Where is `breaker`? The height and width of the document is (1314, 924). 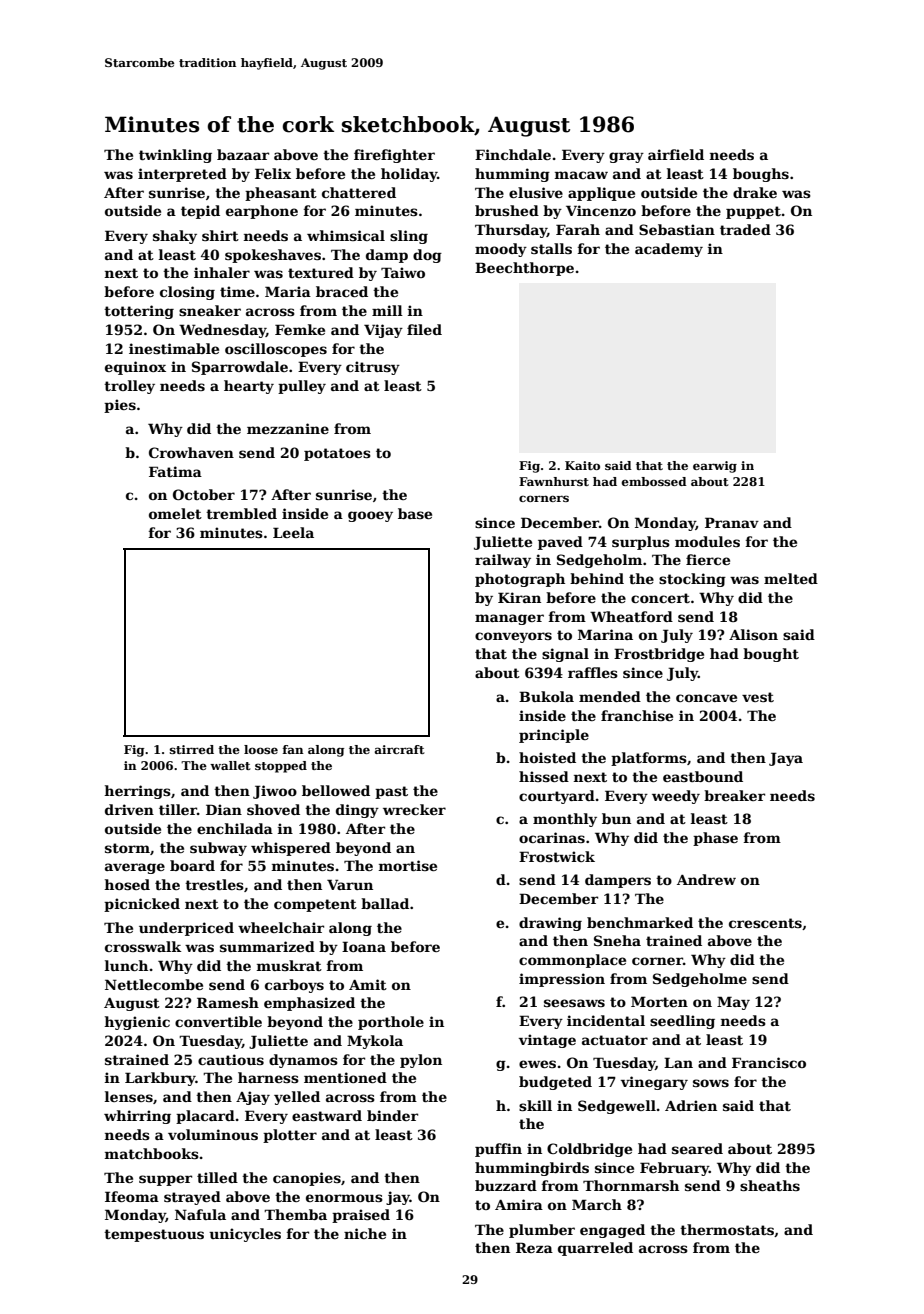
breaker is located at coordinates (734, 795).
